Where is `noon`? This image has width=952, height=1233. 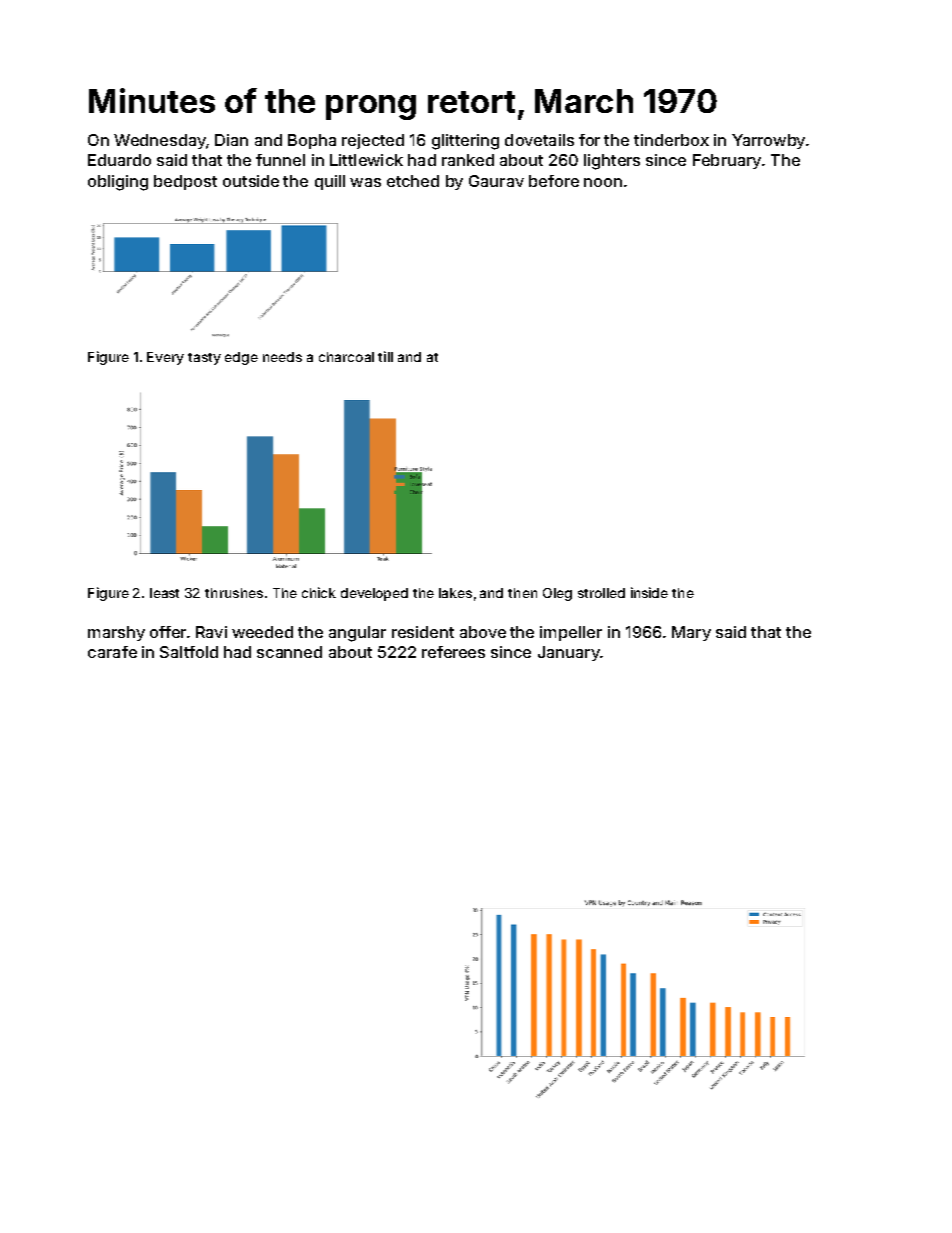
noon is located at coordinates (603, 182).
